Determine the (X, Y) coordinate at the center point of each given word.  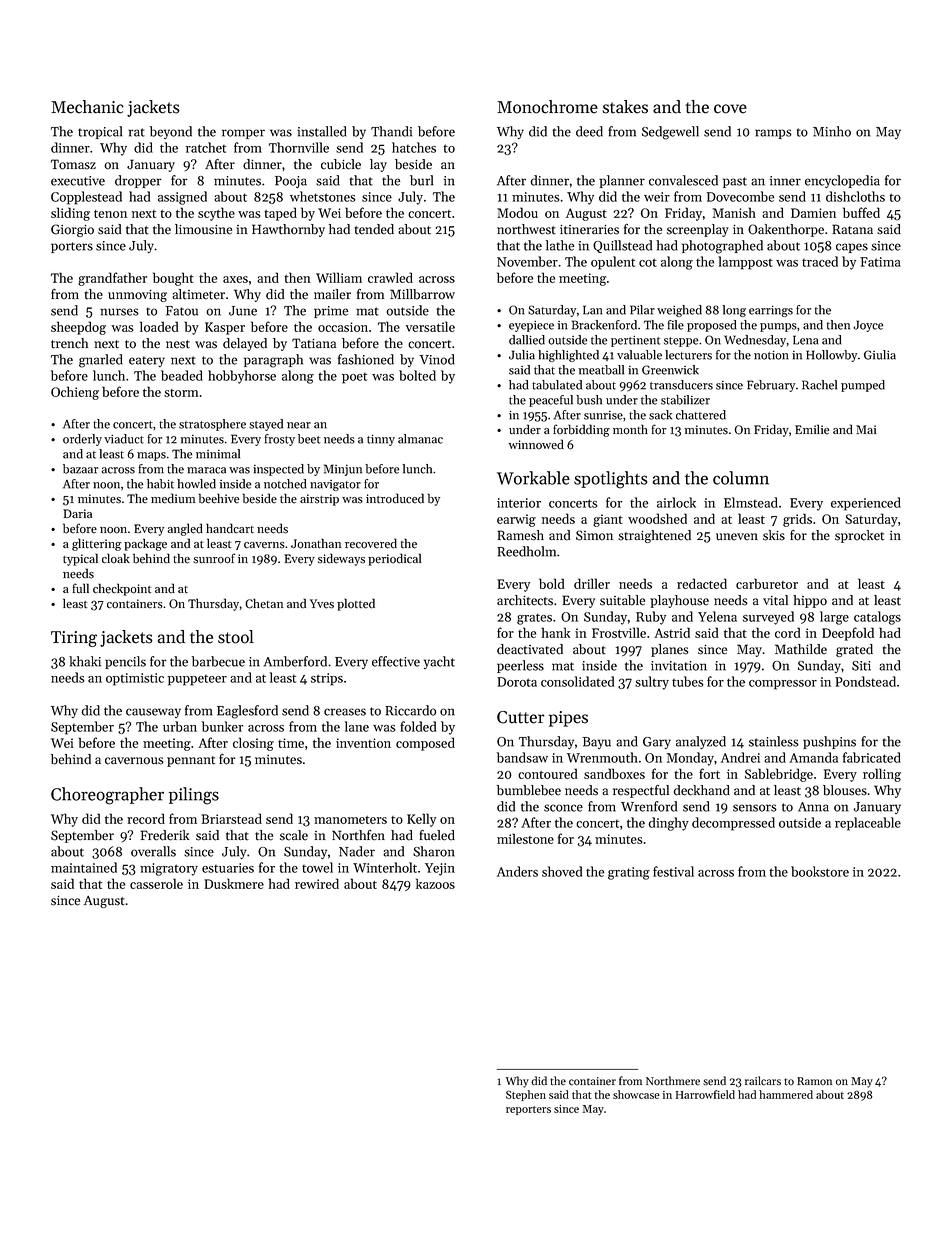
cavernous (134, 761)
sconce (563, 808)
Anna (813, 807)
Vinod (437, 359)
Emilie (812, 429)
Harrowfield (705, 1094)
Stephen (526, 1095)
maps (151, 456)
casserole (156, 883)
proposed (712, 326)
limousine (203, 229)
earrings (771, 311)
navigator (335, 485)
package (145, 544)
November (527, 261)
